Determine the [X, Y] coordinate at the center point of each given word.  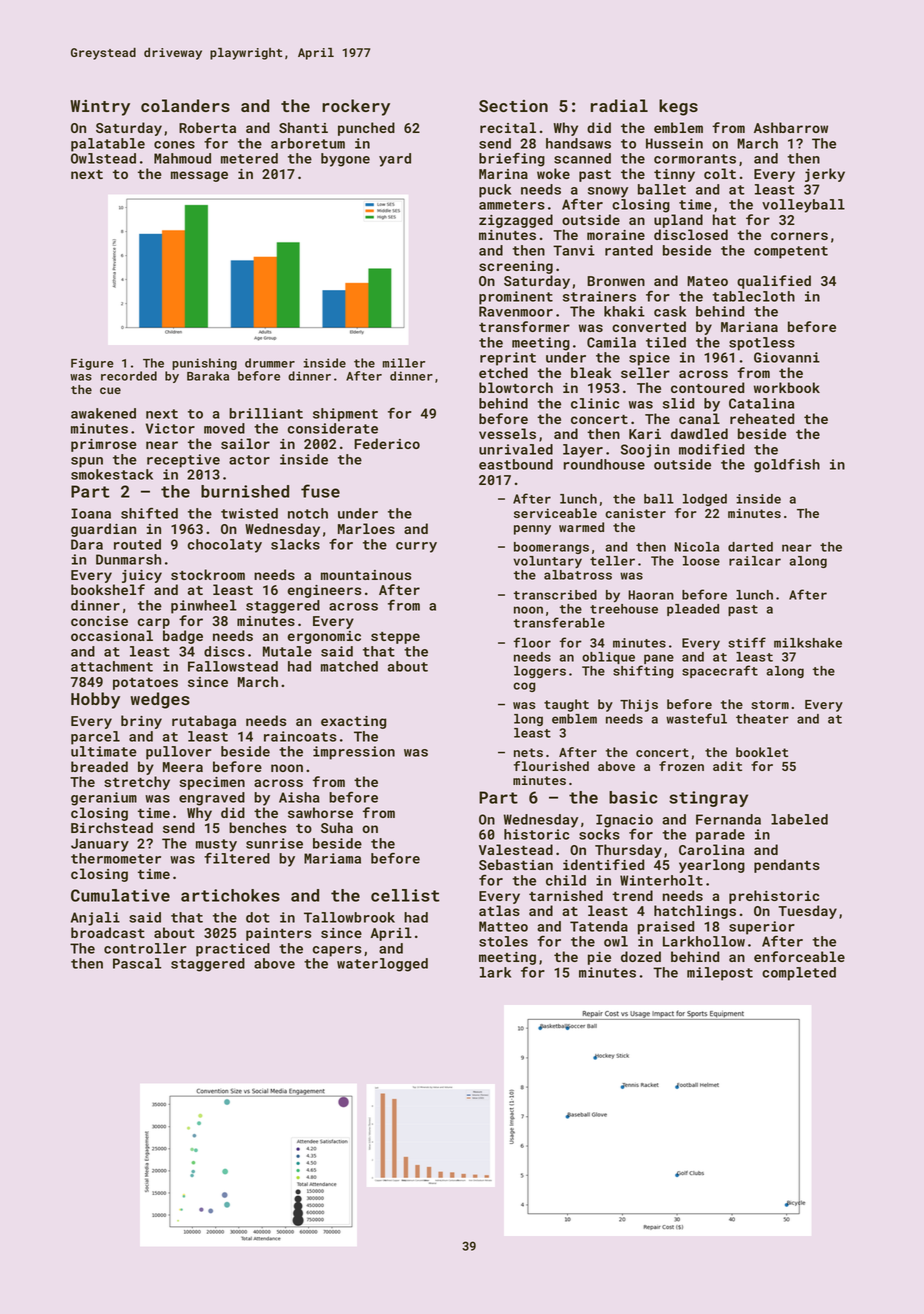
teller [612, 561]
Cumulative [120, 895]
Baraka [208, 376]
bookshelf [108, 589]
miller [404, 363]
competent [791, 252]
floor [532, 642]
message [199, 176]
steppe [395, 638]
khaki [624, 311]
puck [495, 191]
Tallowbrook [349, 917]
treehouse [624, 609]
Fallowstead [233, 666]
